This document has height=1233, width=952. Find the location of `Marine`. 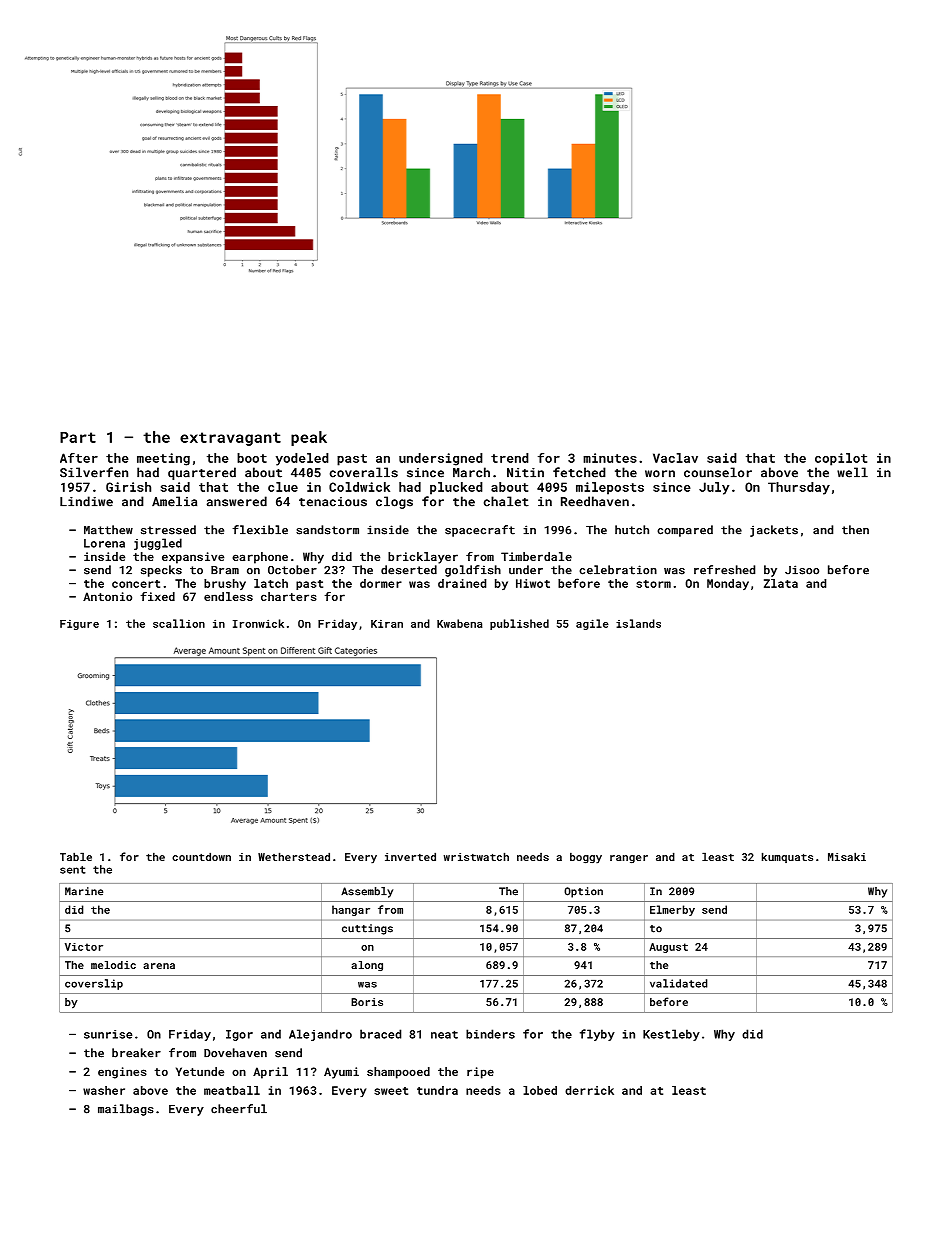

Marine is located at coordinates (84, 891).
